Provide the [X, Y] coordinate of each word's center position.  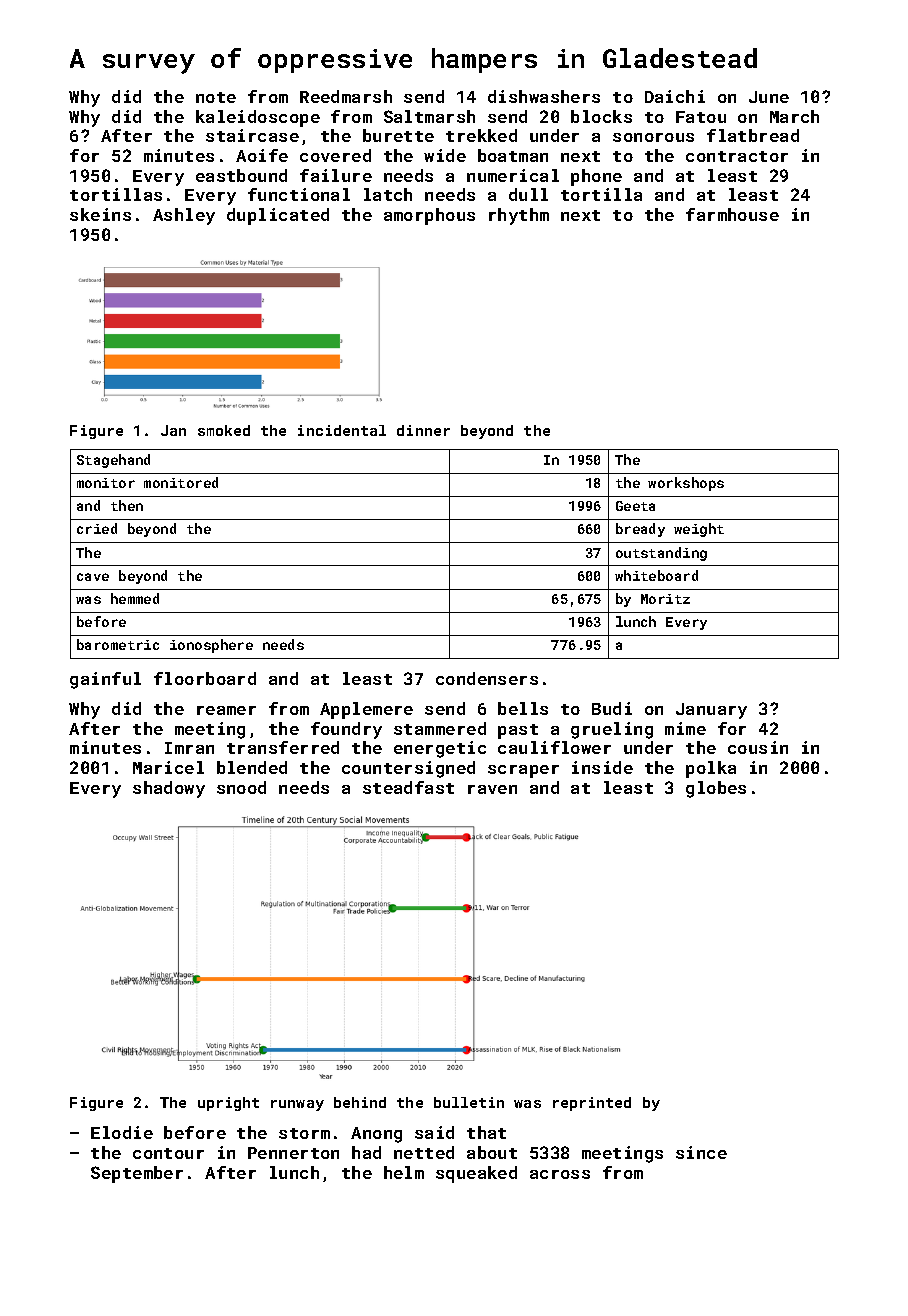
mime [685, 728]
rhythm [519, 216]
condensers [487, 678]
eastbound [241, 175]
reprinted [592, 1104]
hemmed [135, 598]
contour [168, 1153]
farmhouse [732, 214]
